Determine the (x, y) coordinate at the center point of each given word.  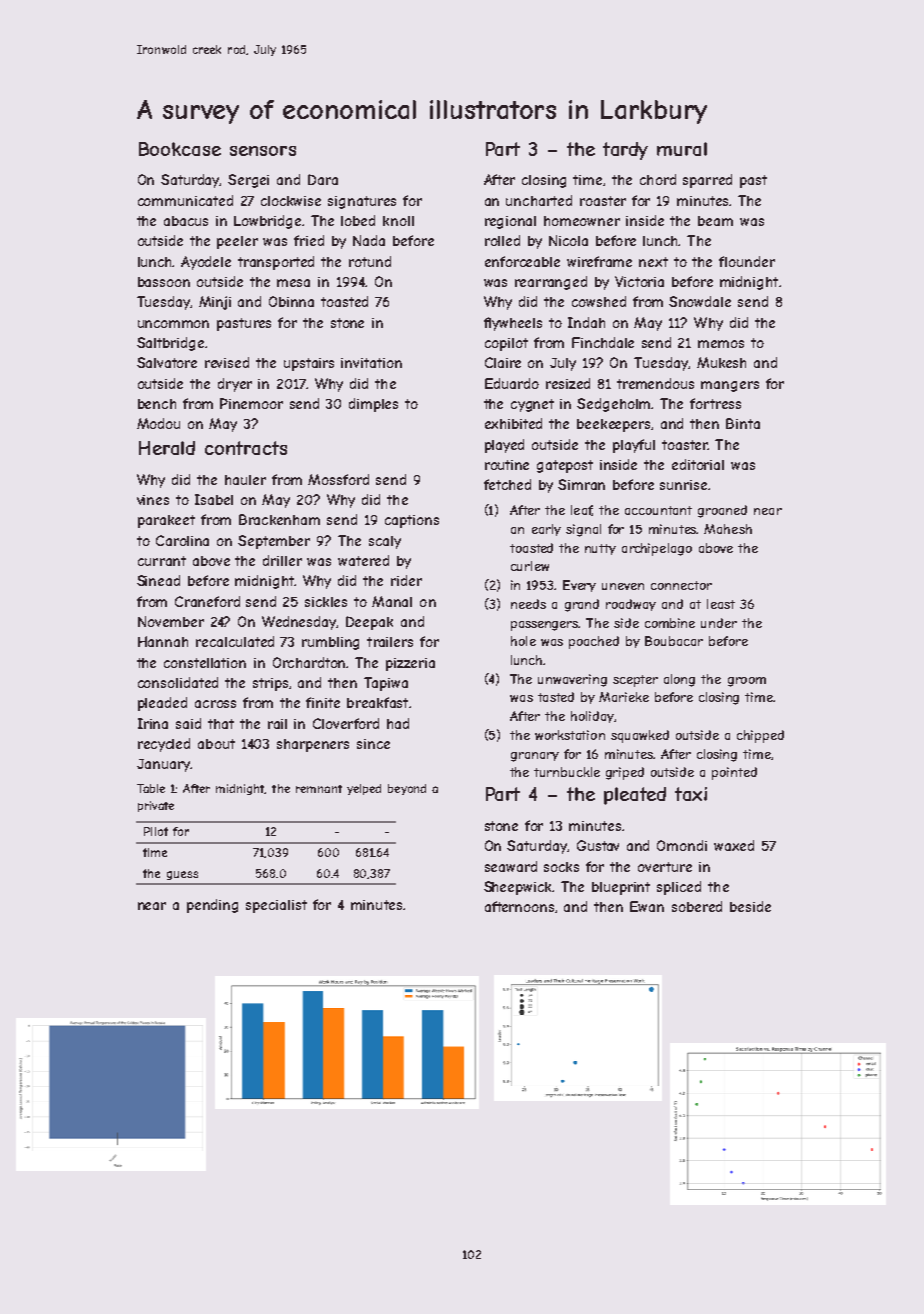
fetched (507, 484)
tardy (625, 151)
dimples (373, 405)
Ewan (647, 906)
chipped (760, 736)
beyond (407, 789)
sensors (263, 151)
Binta (743, 423)
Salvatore (167, 362)
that (221, 724)
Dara (323, 179)
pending (212, 906)
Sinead (158, 580)
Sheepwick (518, 888)
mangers (730, 386)
